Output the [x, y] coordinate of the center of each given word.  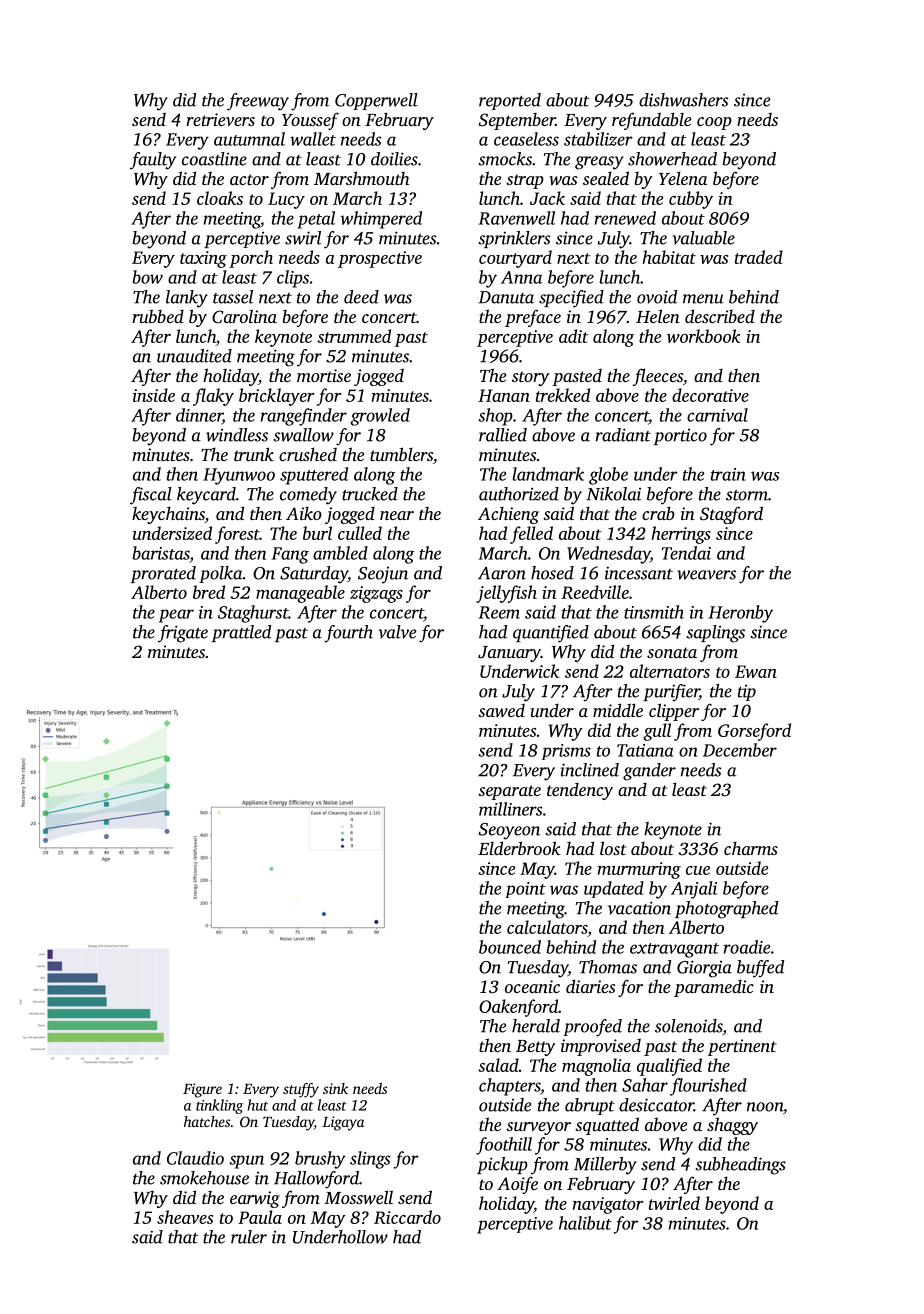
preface [533, 318]
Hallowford [316, 1180]
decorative [710, 395]
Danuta [506, 297]
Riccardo [407, 1217]
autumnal [249, 139]
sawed [501, 710]
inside [154, 395]
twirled [674, 1203]
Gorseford [754, 732]
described [720, 316]
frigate [183, 634]
